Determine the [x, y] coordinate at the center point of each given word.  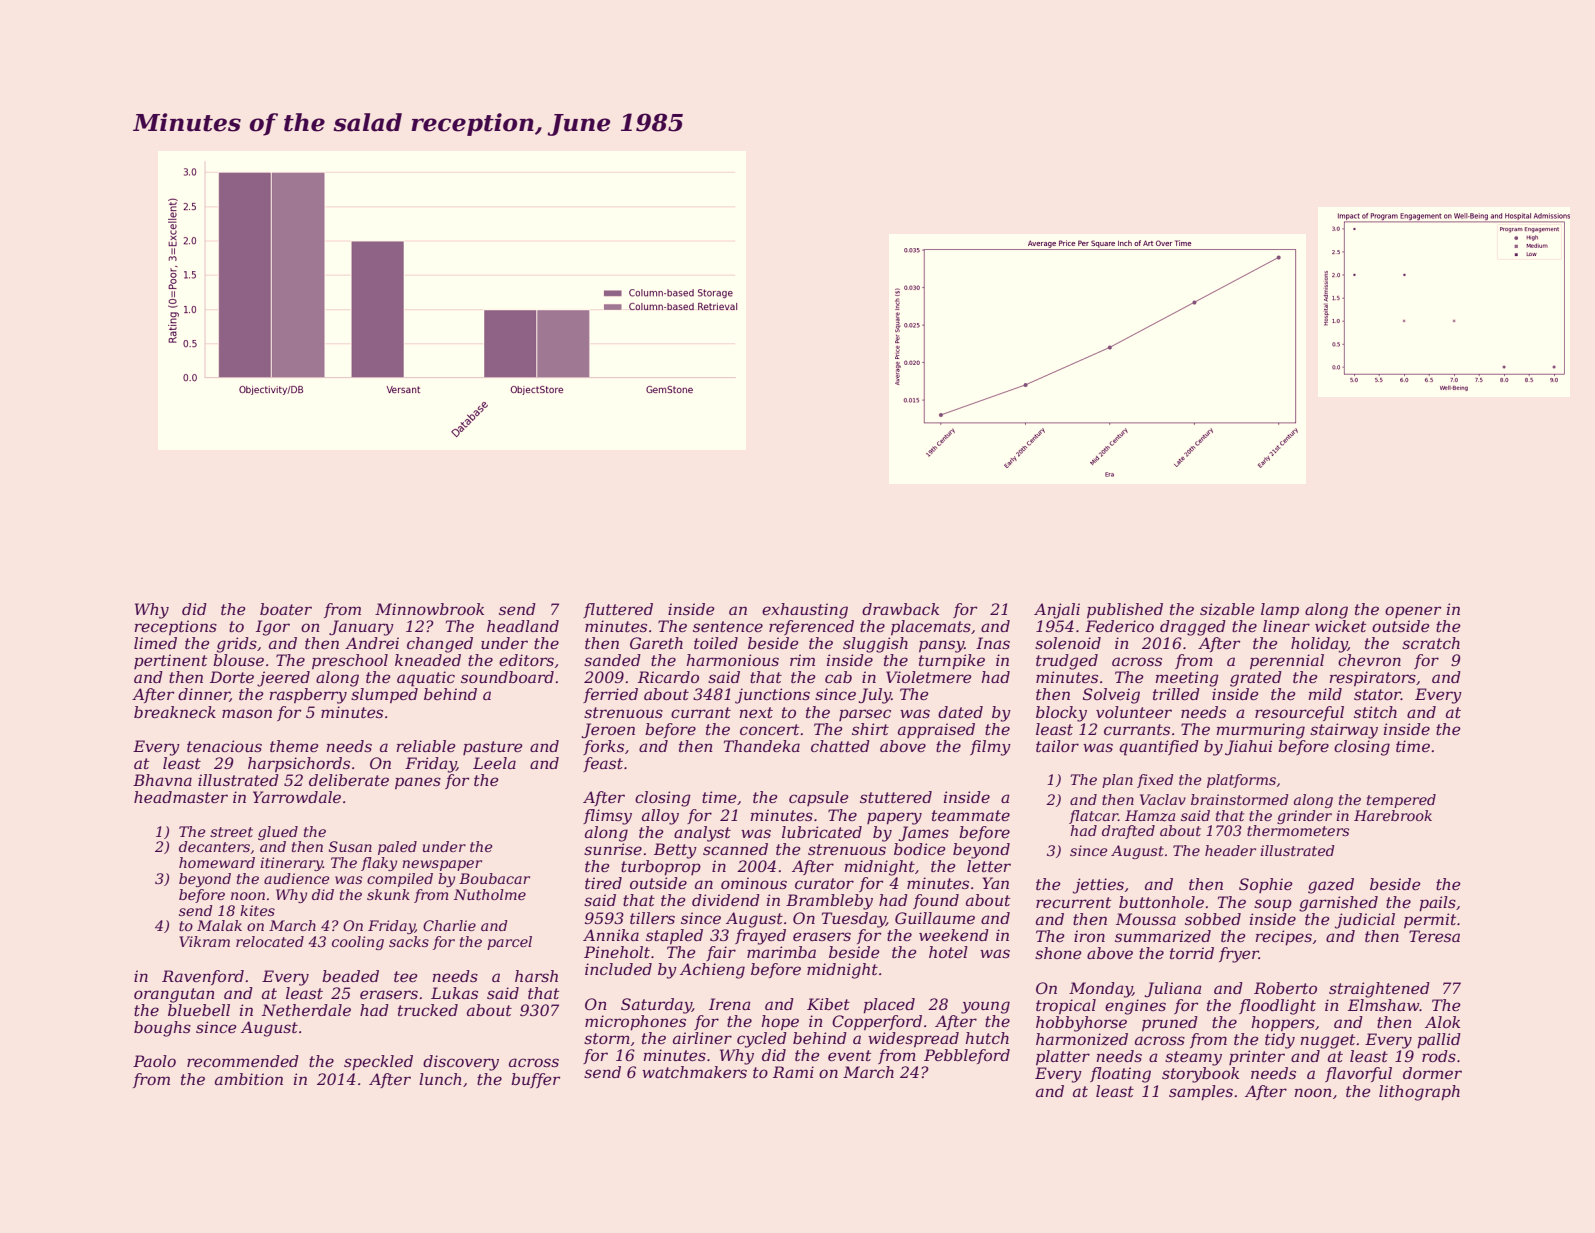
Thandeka [762, 746]
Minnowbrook [429, 609]
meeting [1187, 679]
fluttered [618, 610]
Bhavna [162, 780]
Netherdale [306, 1010]
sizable [1227, 609]
